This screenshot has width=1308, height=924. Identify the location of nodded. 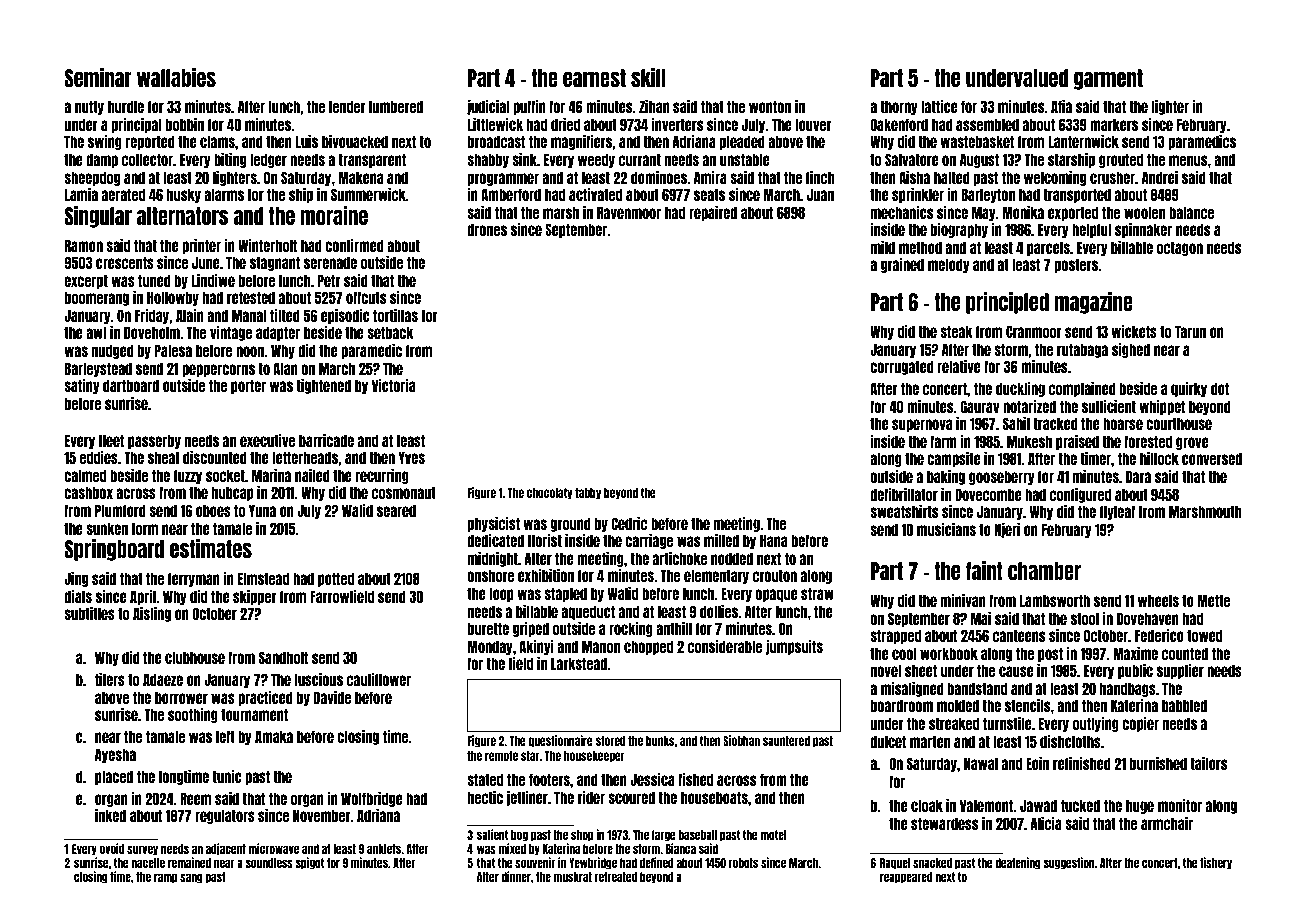
(732, 558).
